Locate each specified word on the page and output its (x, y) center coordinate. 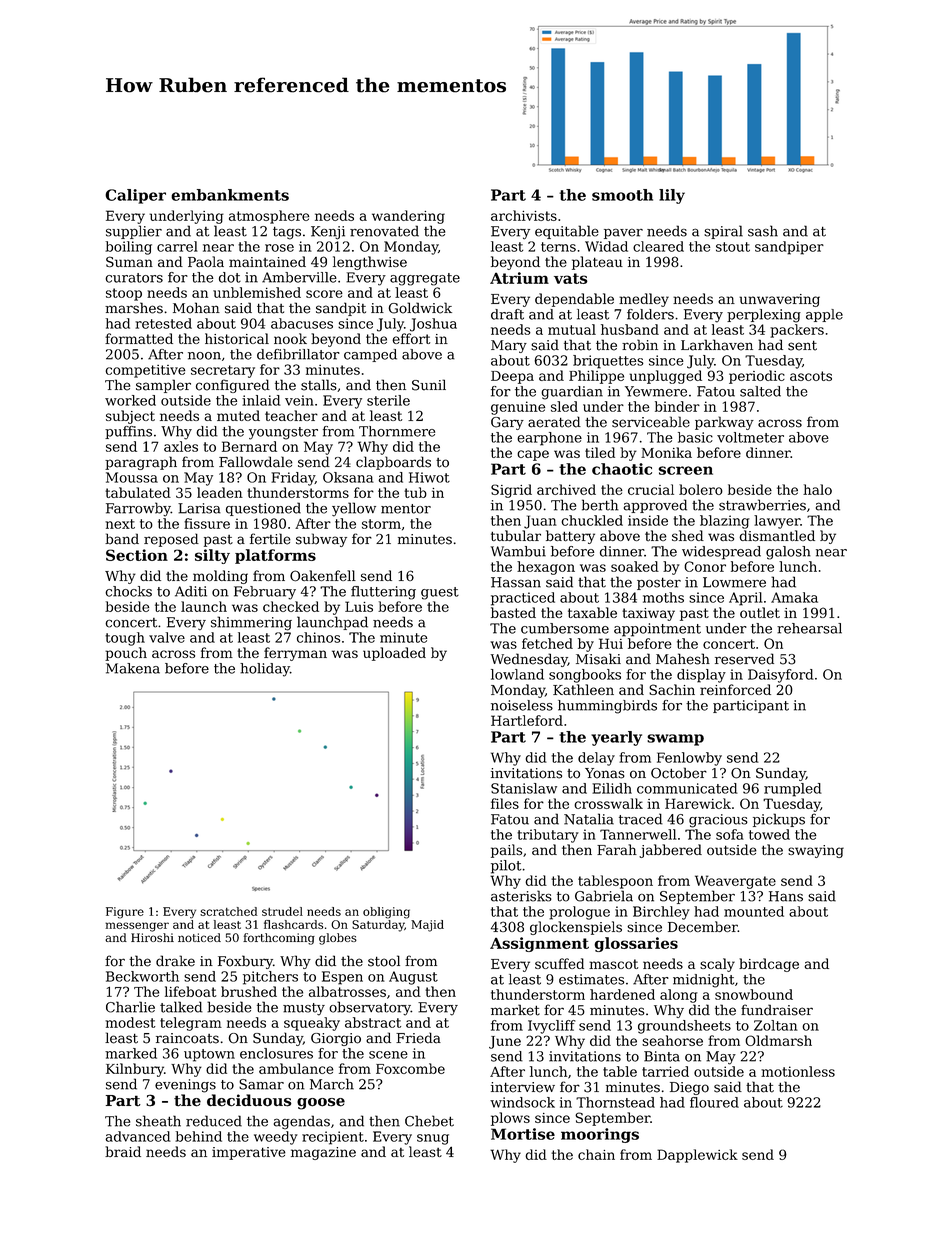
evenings (185, 1086)
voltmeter (750, 437)
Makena (133, 668)
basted (513, 612)
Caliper (135, 196)
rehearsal (809, 628)
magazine (323, 1153)
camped (370, 355)
